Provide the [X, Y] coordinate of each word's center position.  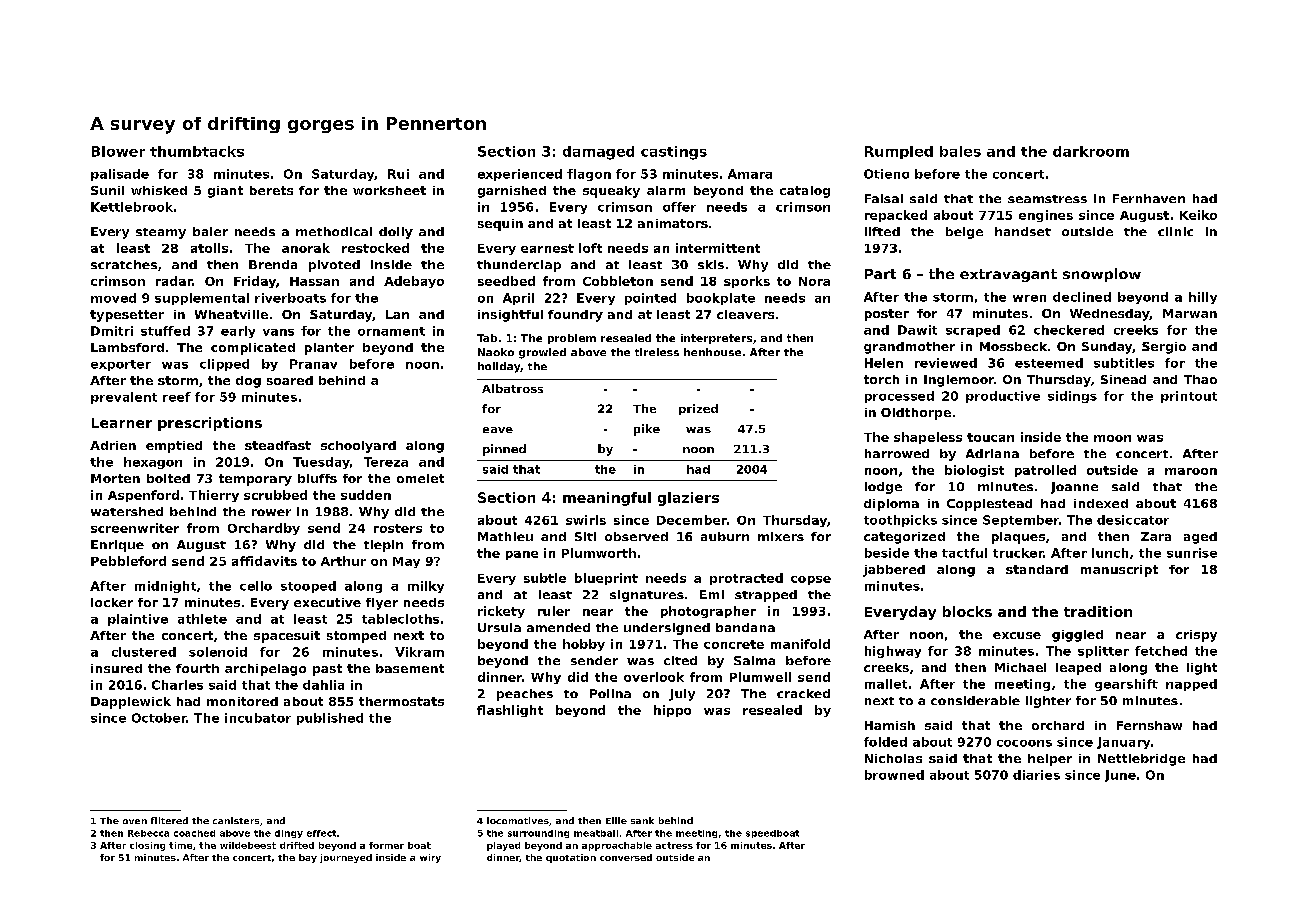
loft [590, 248]
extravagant [1008, 275]
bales [960, 151]
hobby [584, 645]
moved [113, 298]
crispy [1196, 636]
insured [116, 668]
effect [321, 833]
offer [679, 207]
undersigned [667, 629]
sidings [1072, 397]
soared [290, 380]
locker [112, 602]
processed [899, 397]
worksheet [389, 190]
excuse [1017, 635]
